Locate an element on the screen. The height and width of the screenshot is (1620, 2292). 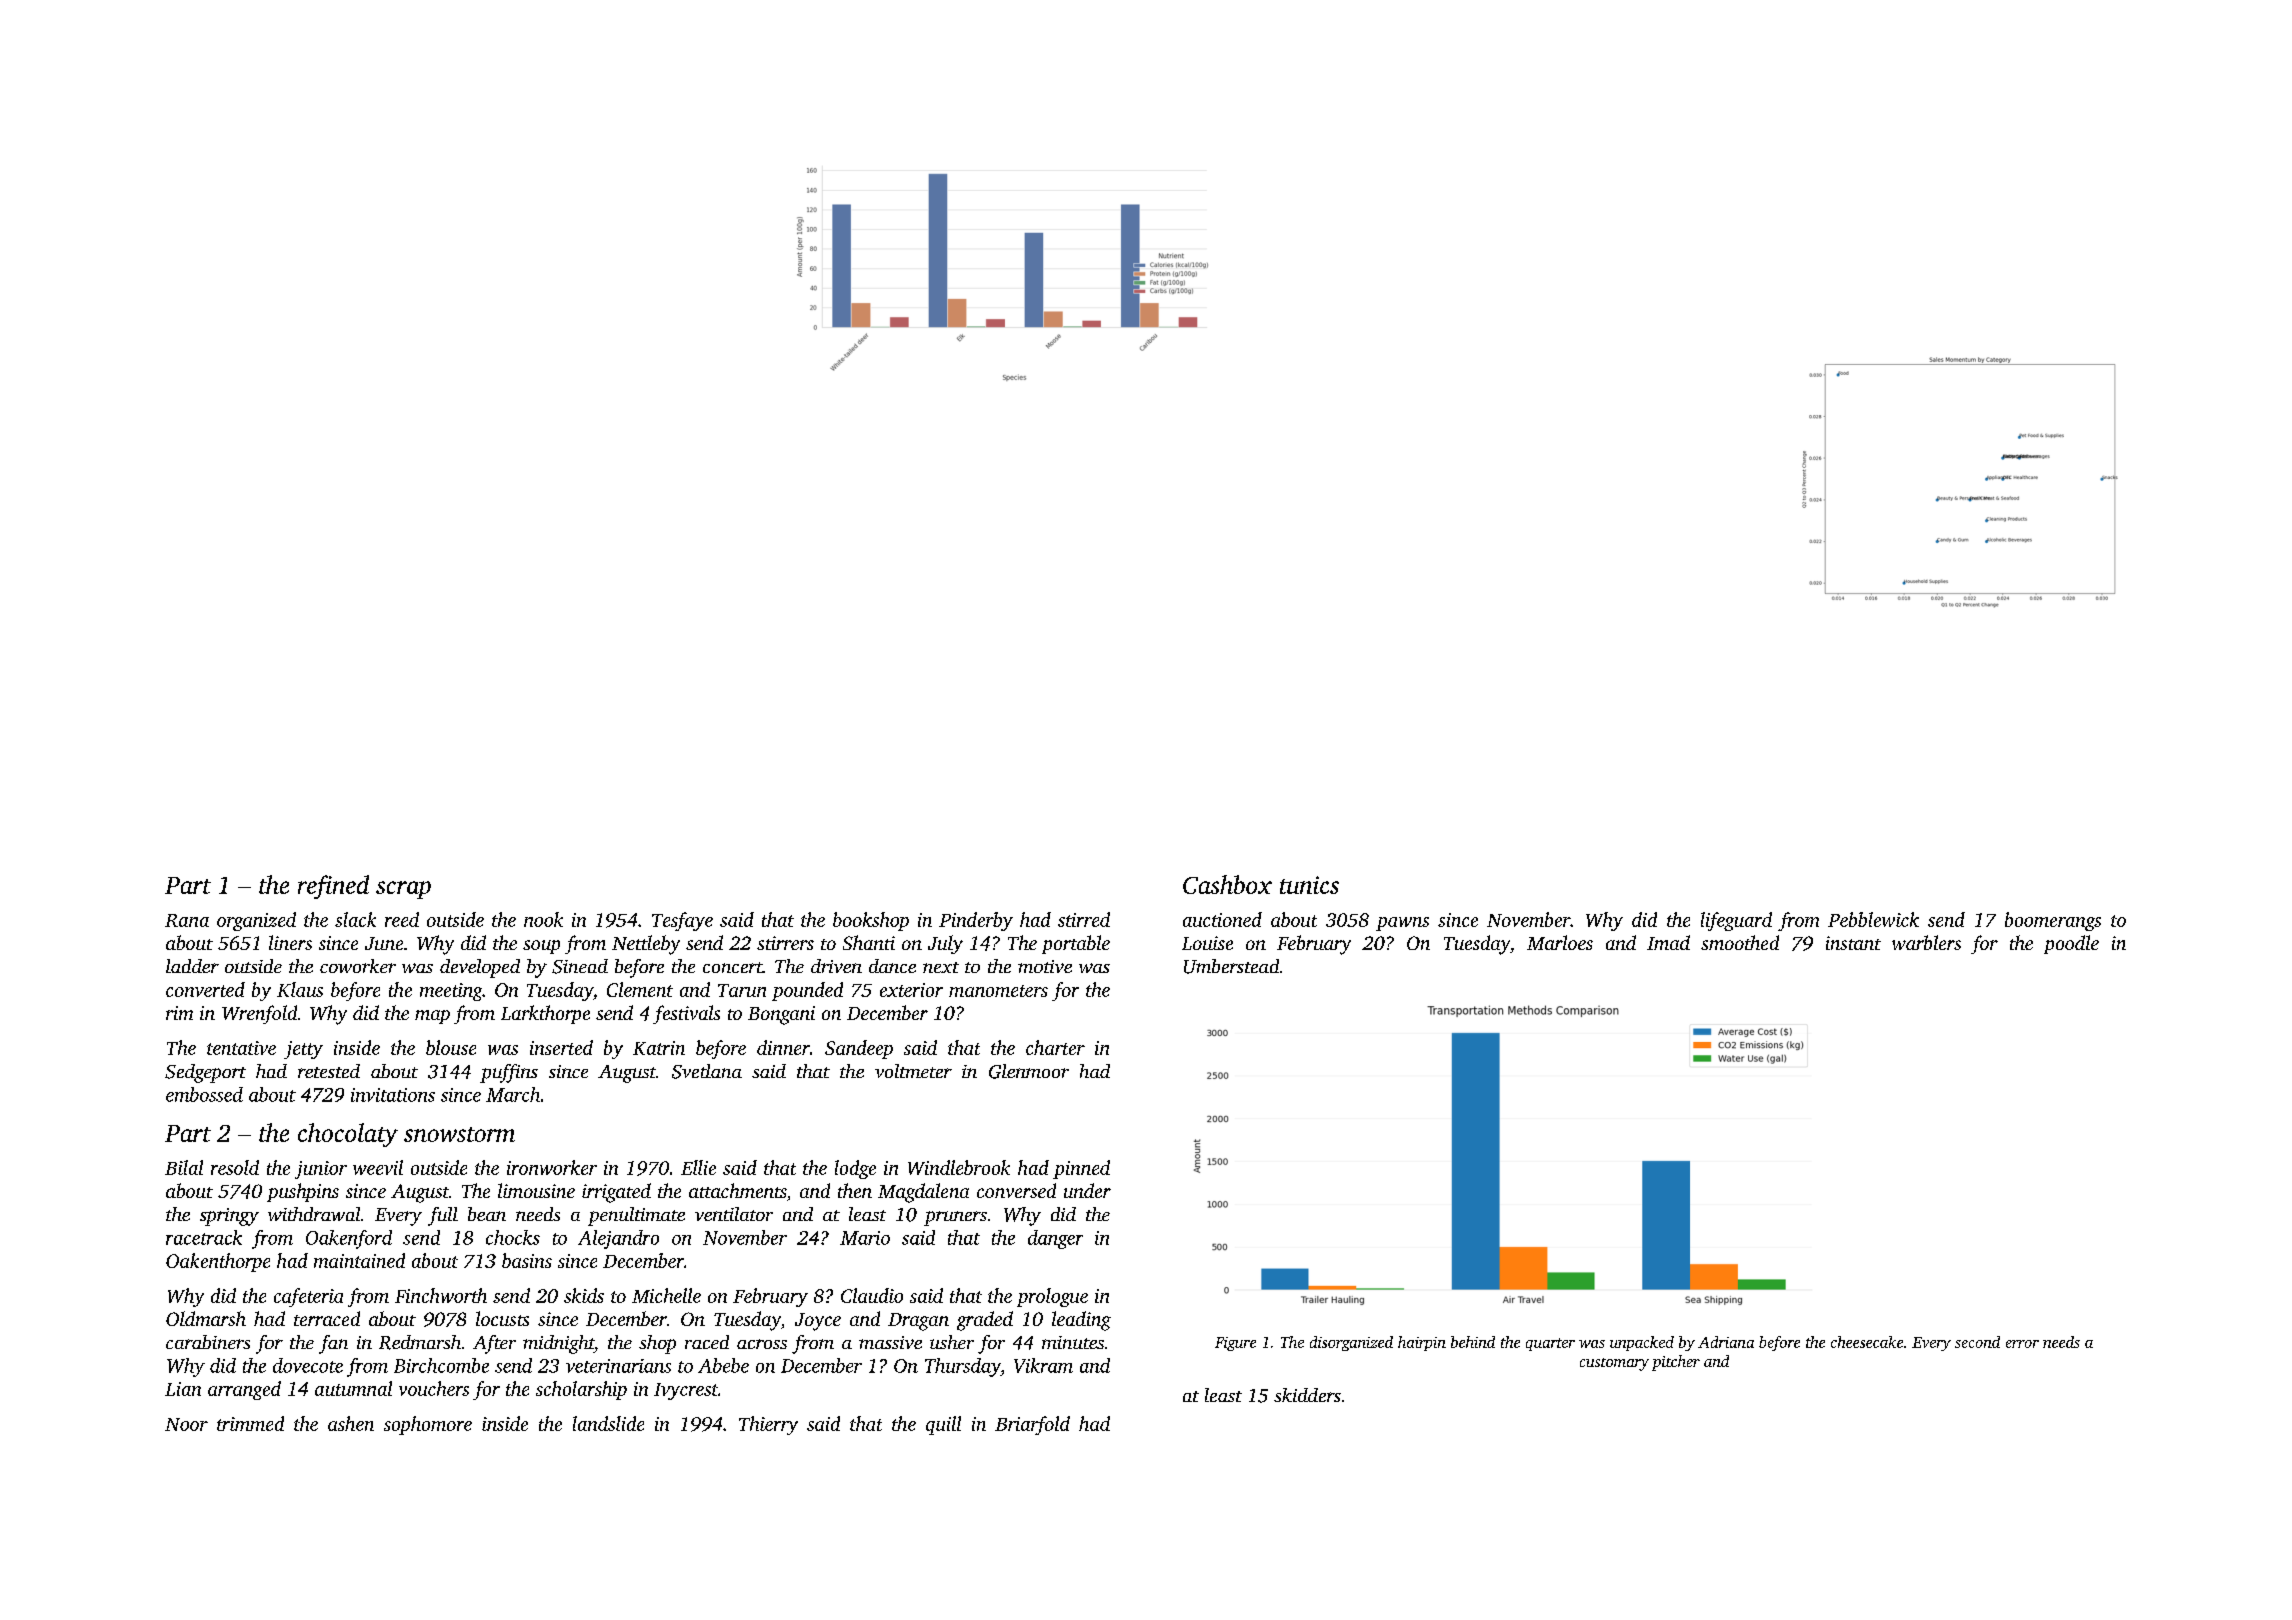
trimmed is located at coordinates (250, 1423).
